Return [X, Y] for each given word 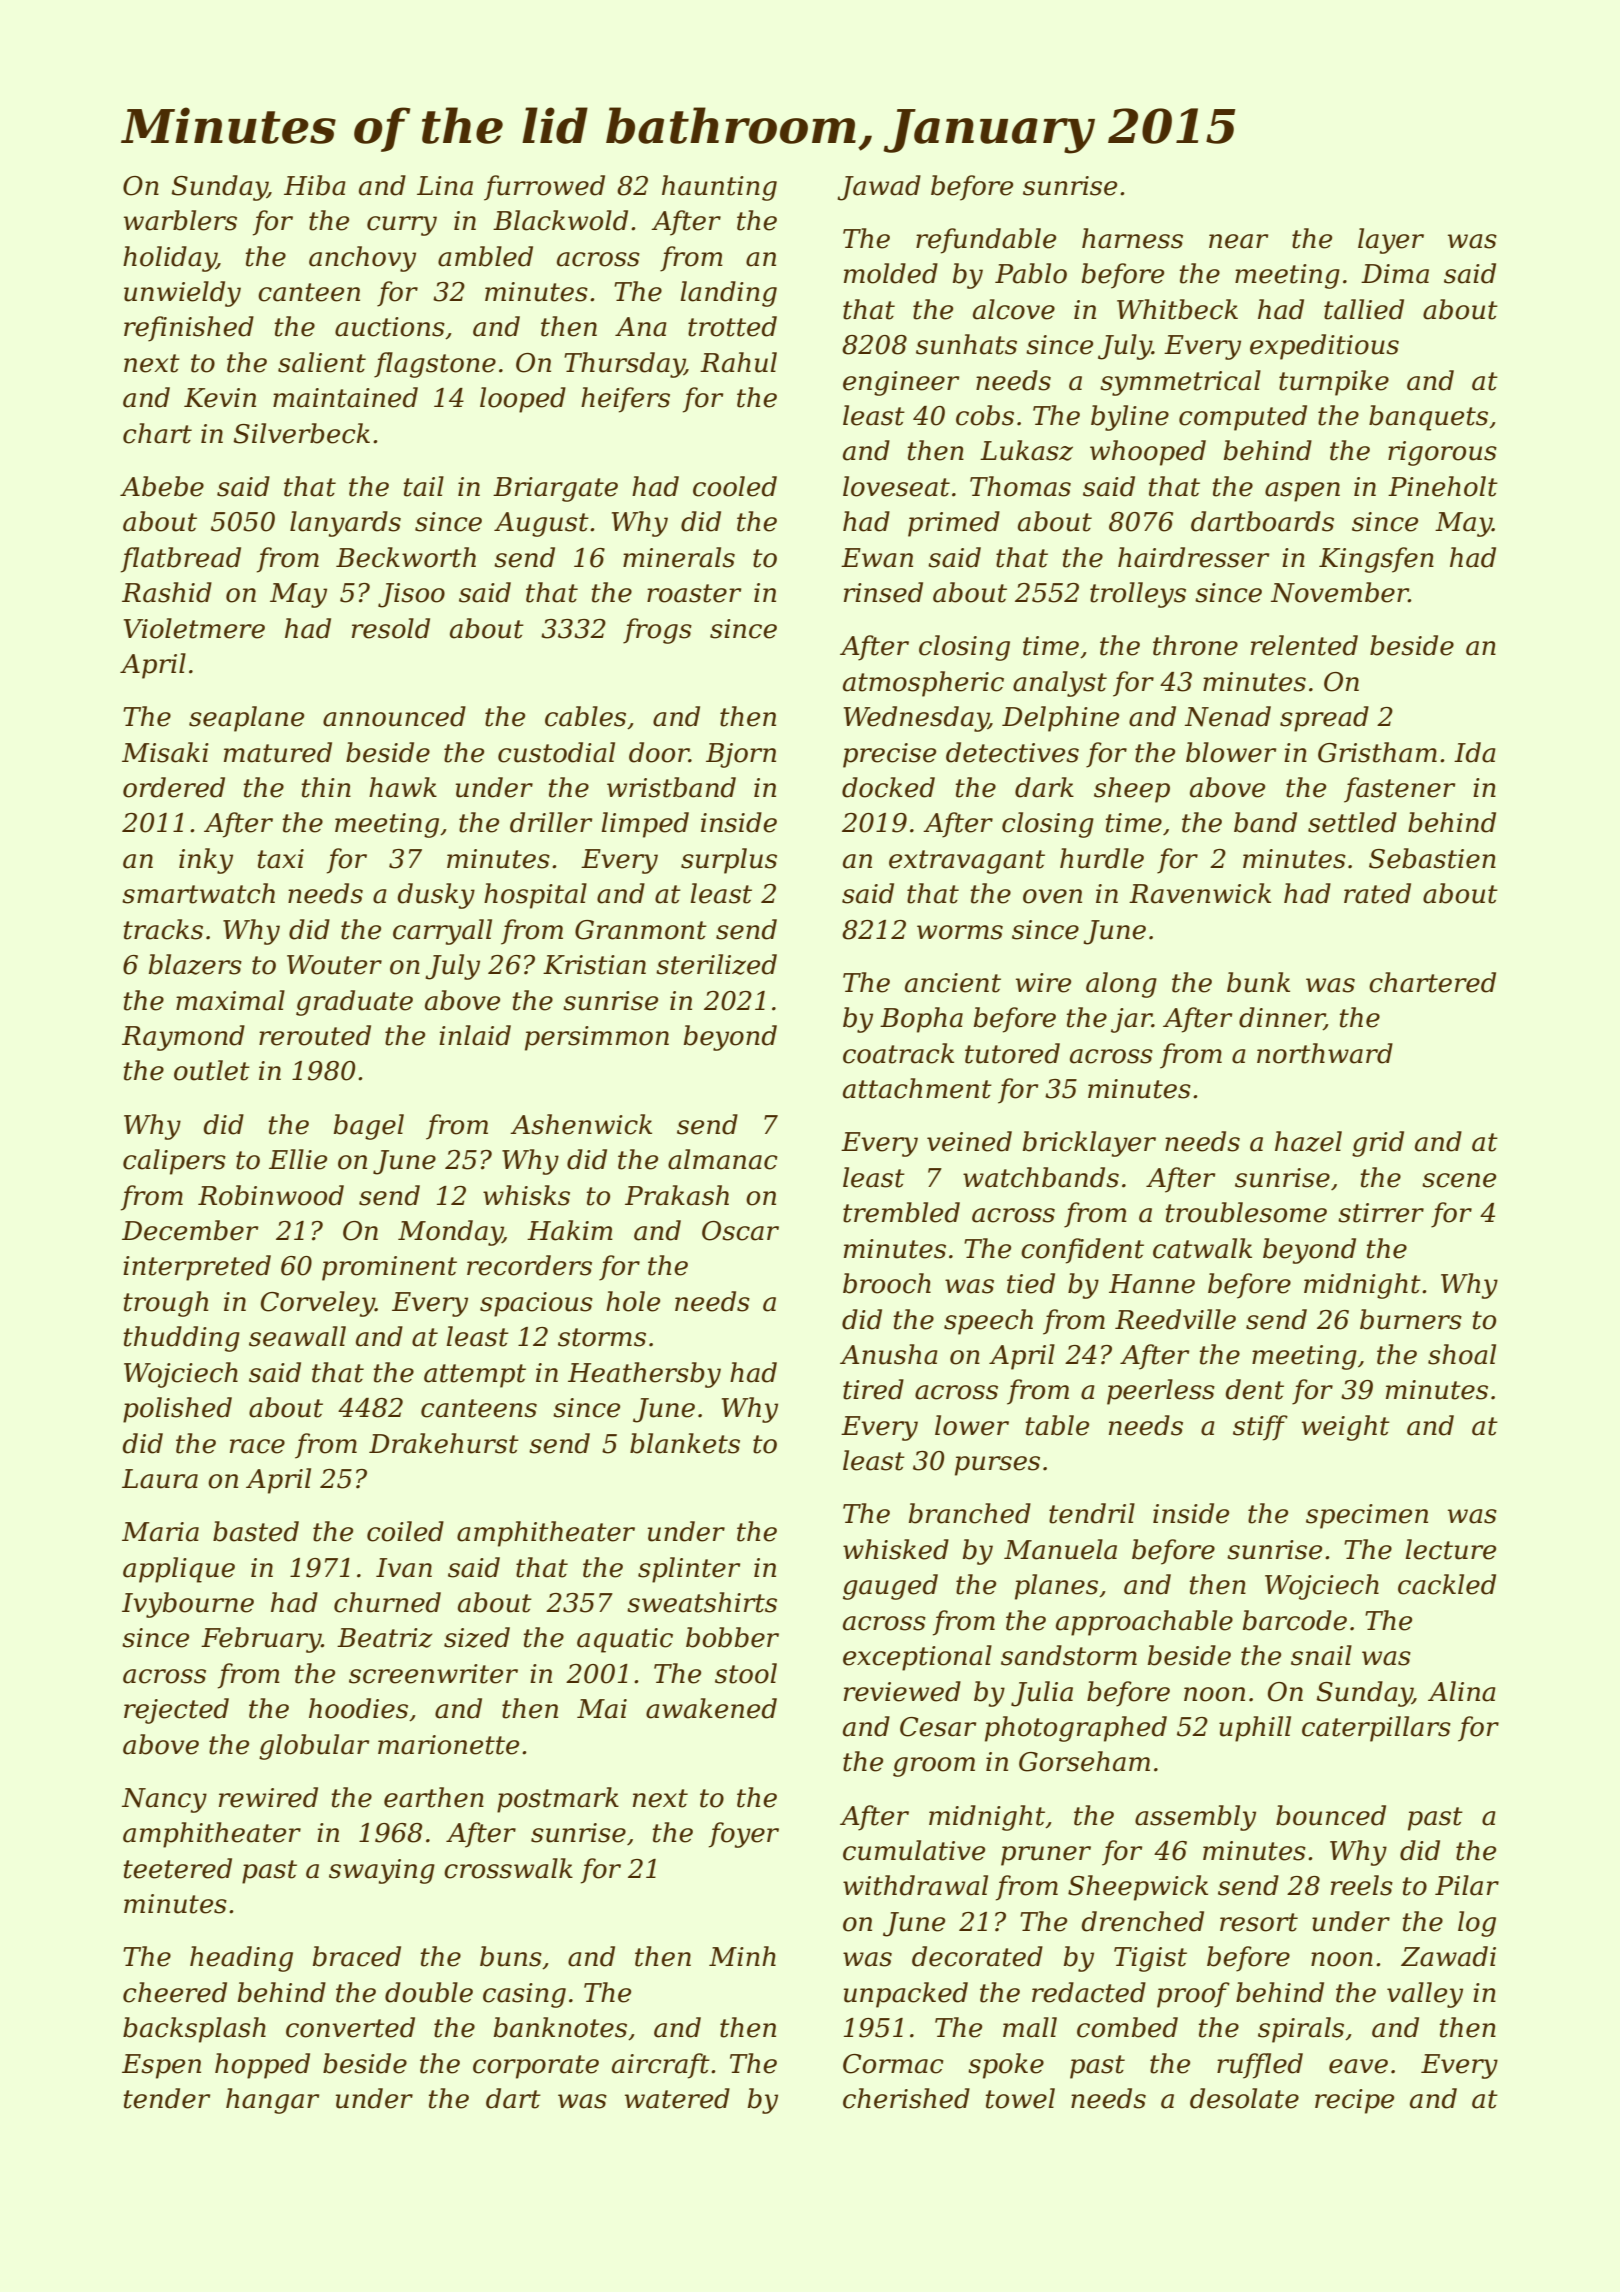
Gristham [1377, 752]
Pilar [1467, 1885]
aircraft [661, 2066]
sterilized [716, 964]
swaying [382, 1871]
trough [166, 1304]
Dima [1395, 274]
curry [402, 226]
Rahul [738, 362]
